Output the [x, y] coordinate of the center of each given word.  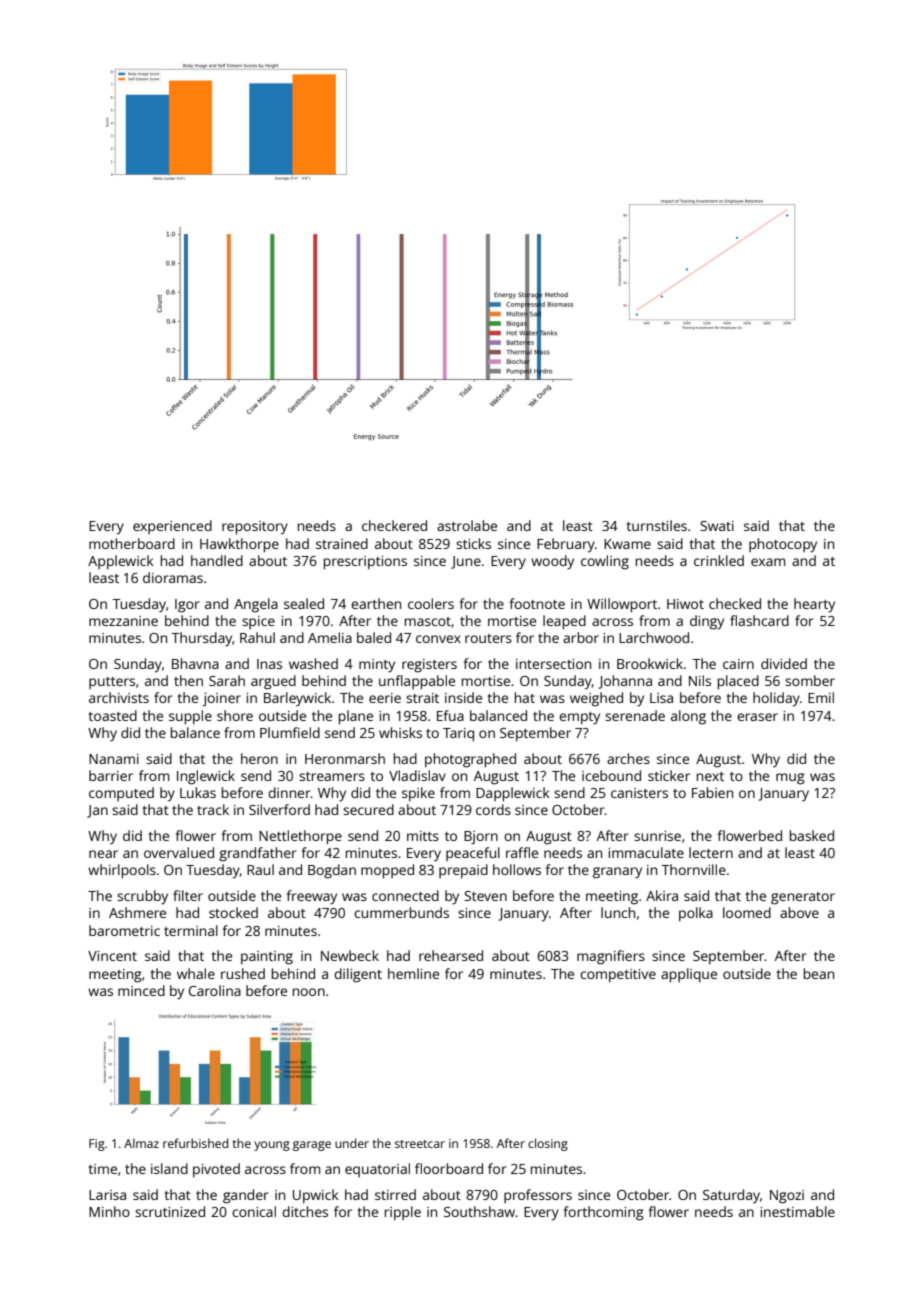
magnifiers [611, 957]
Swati [717, 526]
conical [254, 1211]
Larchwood [654, 637]
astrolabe [467, 525]
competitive [618, 975]
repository [255, 528]
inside [463, 697]
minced [141, 990]
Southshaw [480, 1211]
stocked [233, 912]
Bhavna [195, 663]
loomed [747, 912]
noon [309, 992]
